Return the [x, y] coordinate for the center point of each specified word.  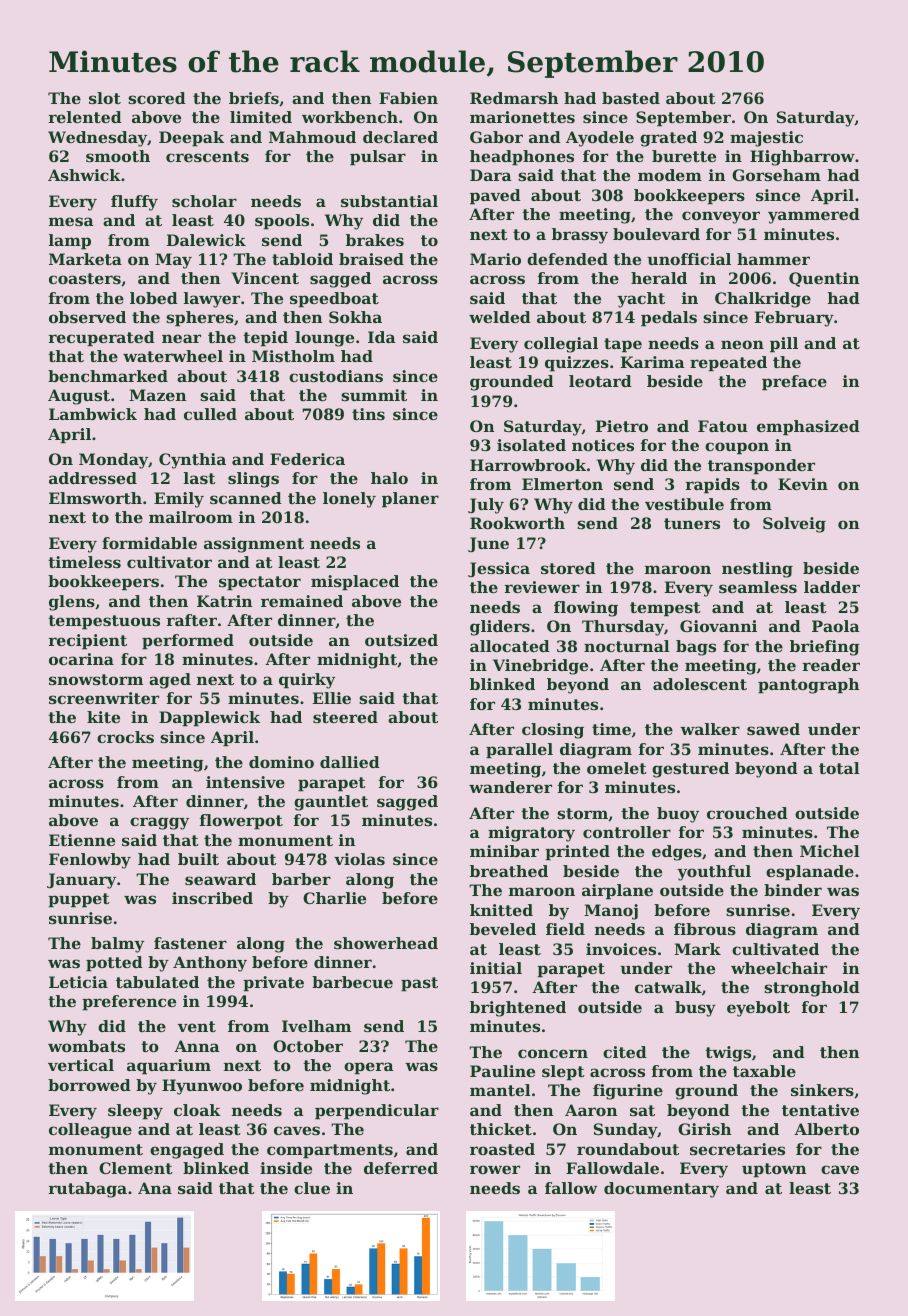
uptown [774, 1170]
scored [157, 98]
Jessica [499, 569]
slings [253, 480]
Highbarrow [802, 158]
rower [495, 1169]
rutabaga [88, 1190]
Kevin [803, 484]
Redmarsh [514, 98]
